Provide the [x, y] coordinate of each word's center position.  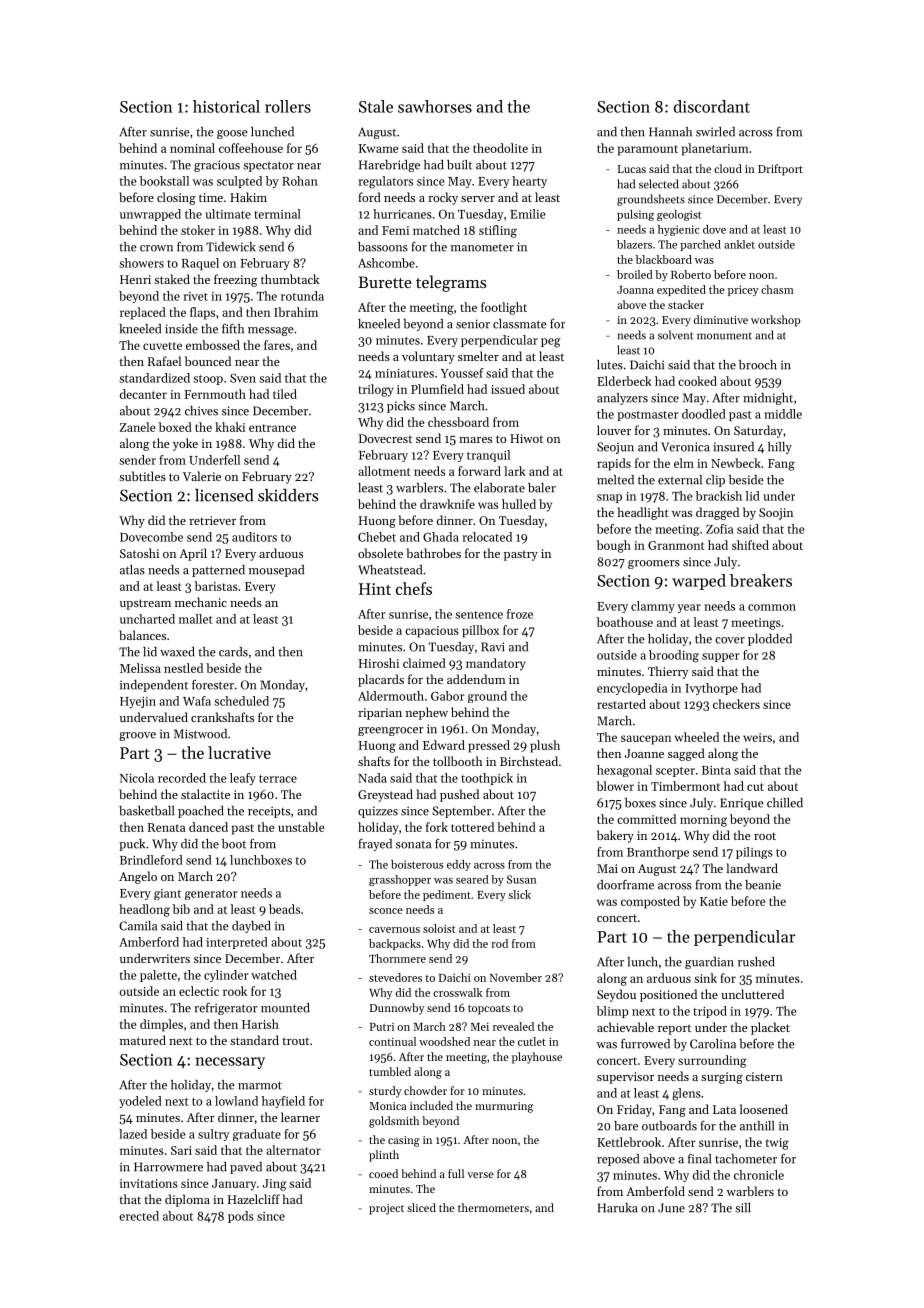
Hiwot [526, 438]
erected [139, 1216]
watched [274, 975]
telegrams [451, 283]
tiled [285, 394]
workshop [775, 321]
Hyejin [138, 702]
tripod [710, 1012]
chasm [777, 289]
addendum [476, 679]
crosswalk [458, 992]
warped [699, 582]
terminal [277, 214]
